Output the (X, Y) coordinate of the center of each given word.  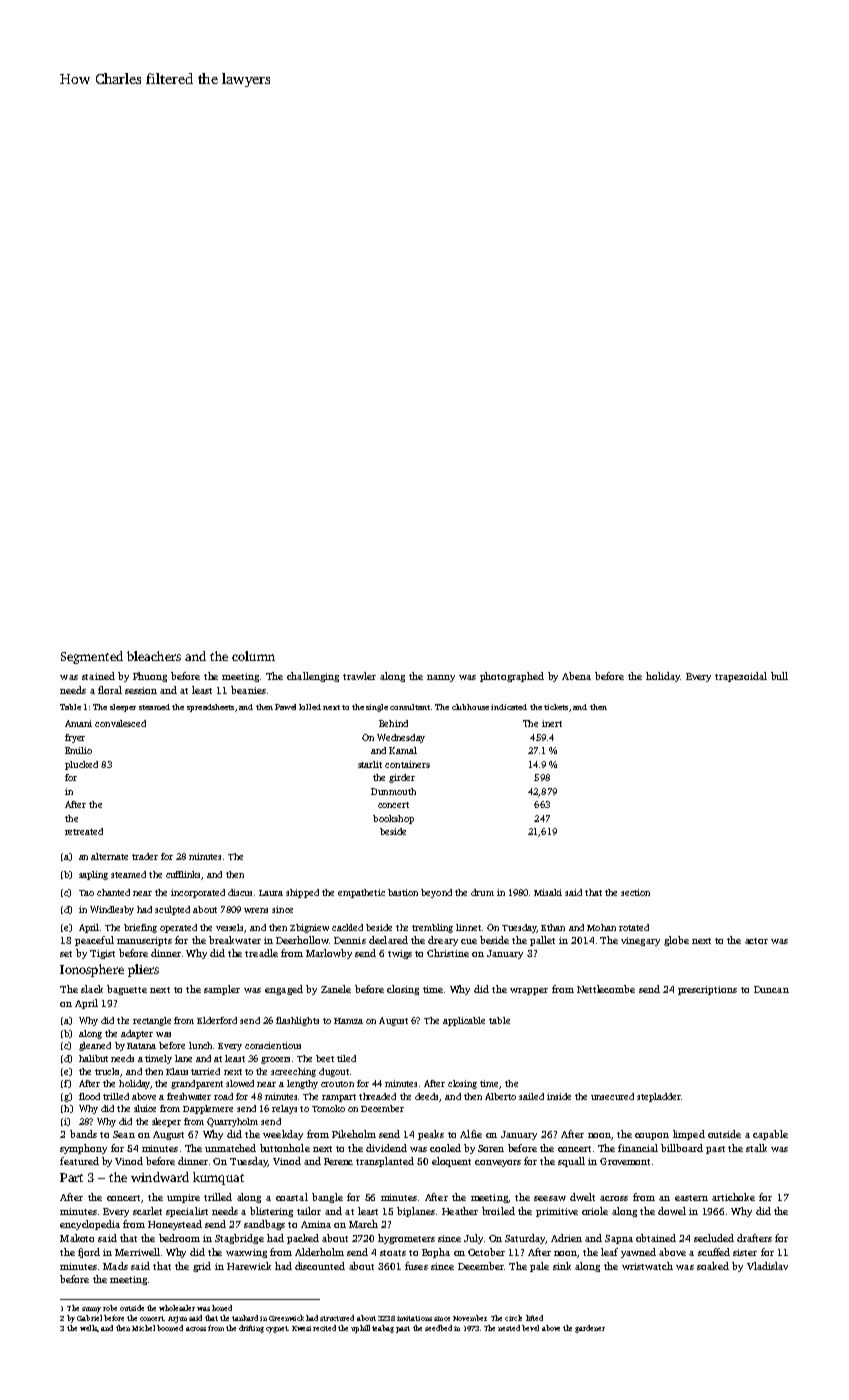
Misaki (548, 892)
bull (779, 676)
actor (756, 941)
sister (745, 1252)
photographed (512, 677)
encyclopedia (90, 1225)
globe (676, 941)
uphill (360, 1329)
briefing (140, 928)
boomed (170, 1328)
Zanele (336, 989)
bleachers (154, 656)
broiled (498, 1211)
